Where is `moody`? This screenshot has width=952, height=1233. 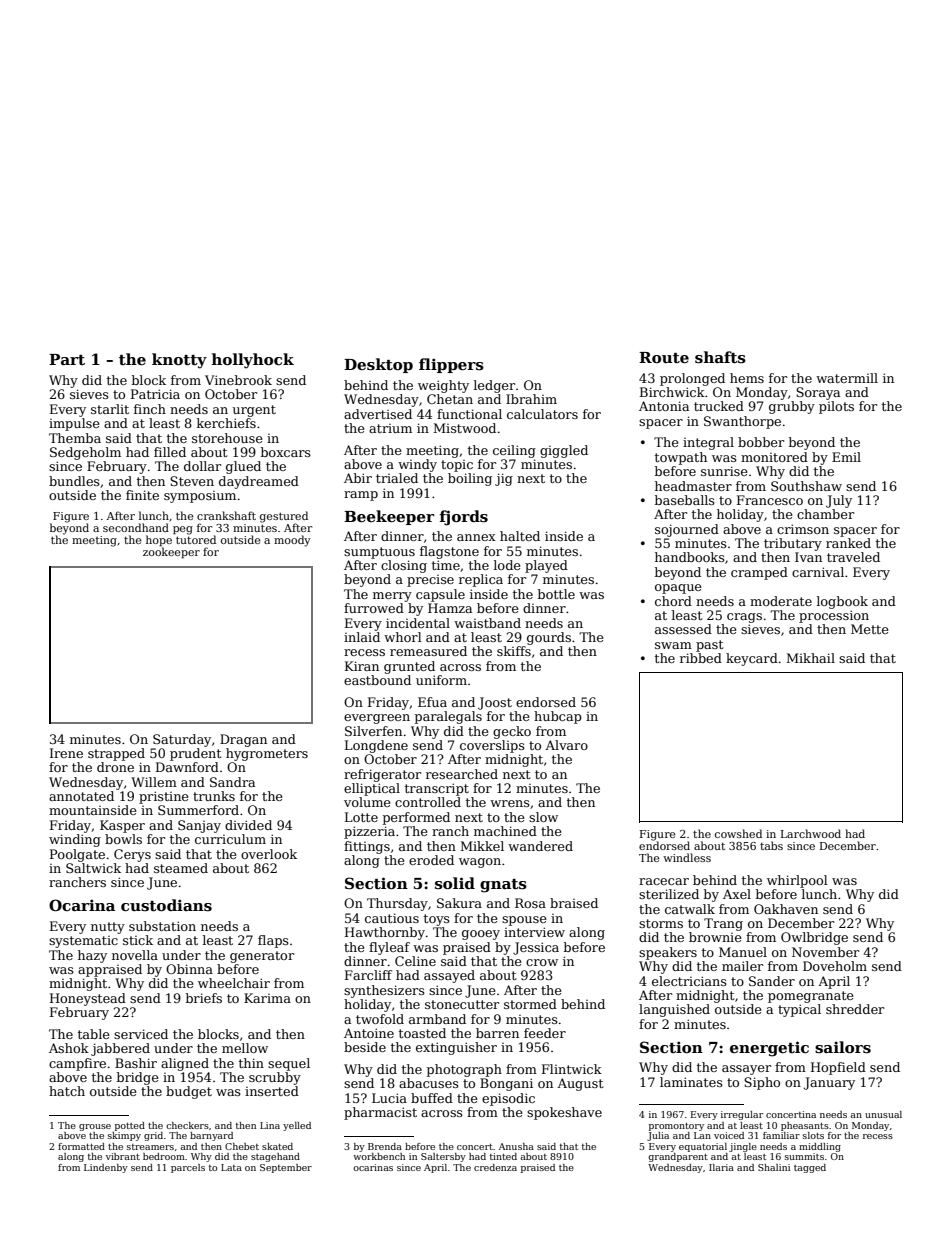
moody is located at coordinates (292, 541).
